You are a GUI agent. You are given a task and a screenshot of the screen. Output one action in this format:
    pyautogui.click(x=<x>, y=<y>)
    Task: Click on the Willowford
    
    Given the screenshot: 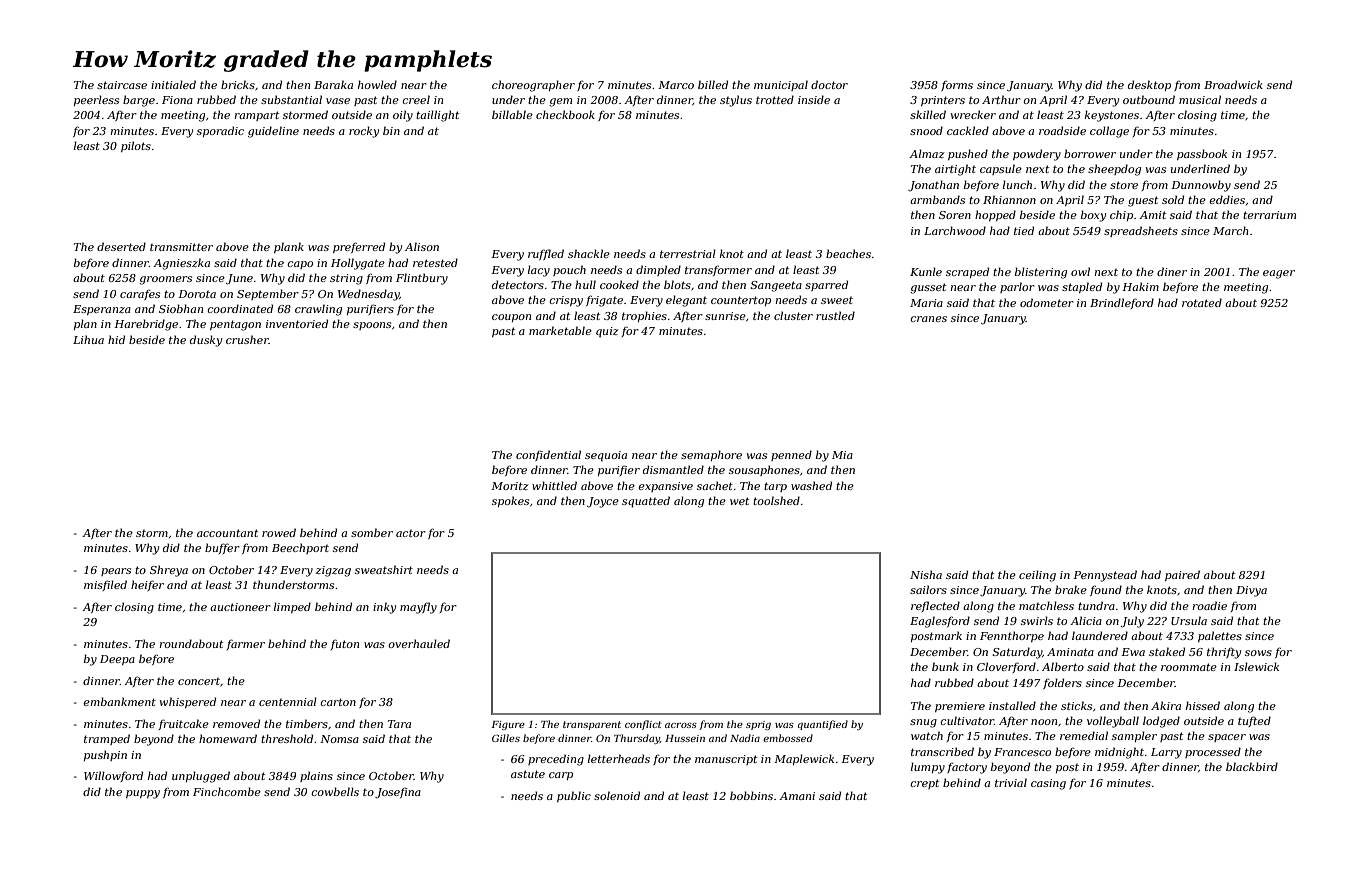 What is the action you would take?
    pyautogui.click(x=113, y=776)
